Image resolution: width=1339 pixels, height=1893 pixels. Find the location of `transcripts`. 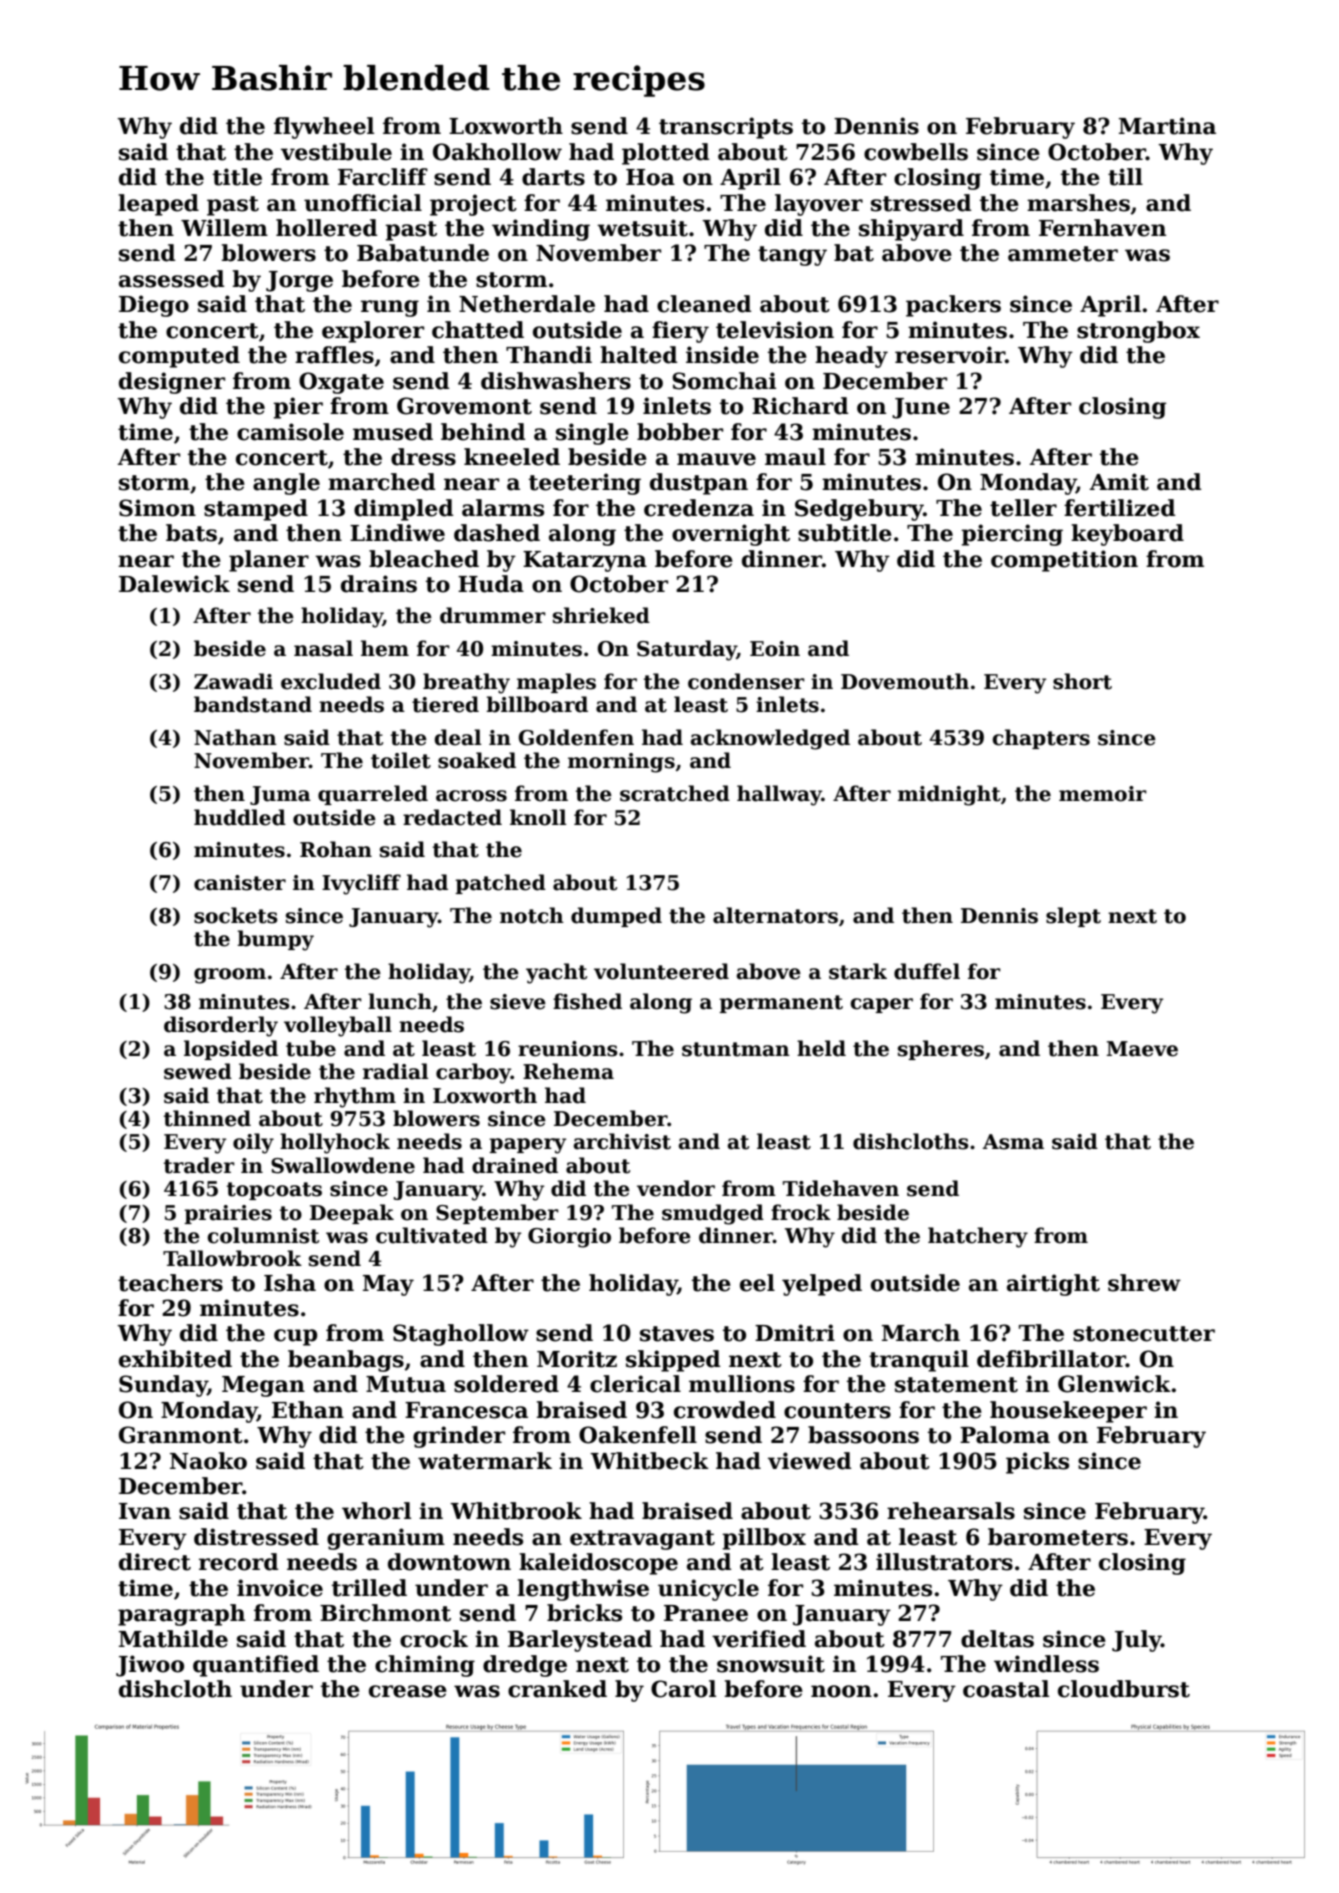

transcripts is located at coordinates (726, 128).
